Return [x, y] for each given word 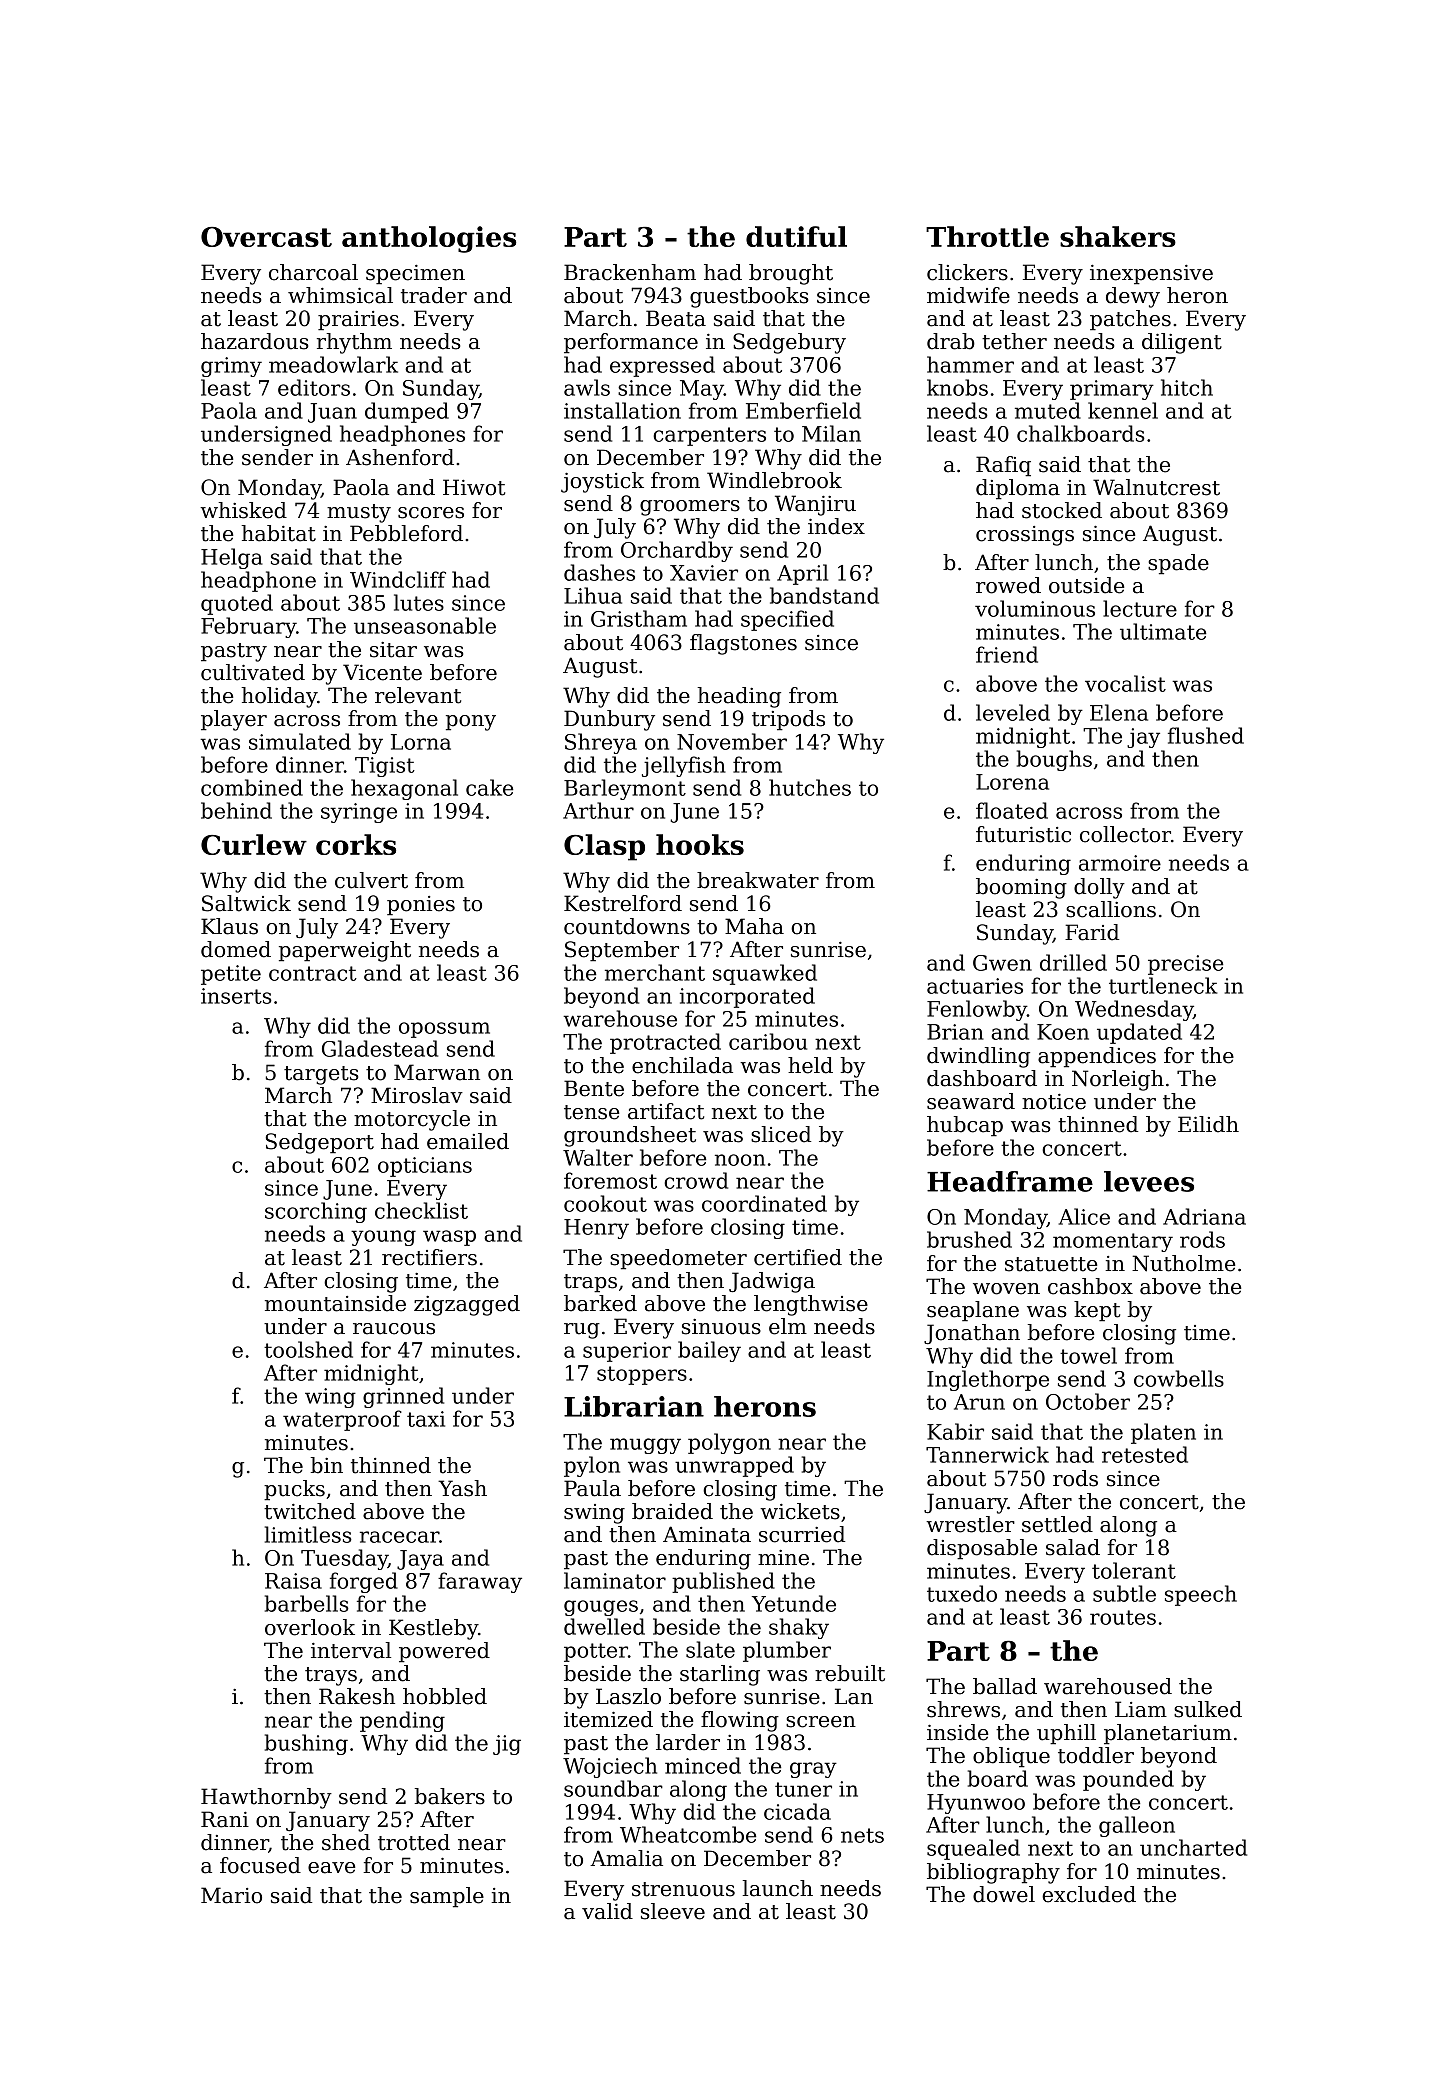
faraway [480, 1582]
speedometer [678, 1259]
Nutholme [1183, 1263]
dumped [407, 412]
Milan [831, 433]
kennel [1123, 410]
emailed [468, 1141]
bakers [450, 1796]
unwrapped [734, 1466]
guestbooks [749, 297]
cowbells [1179, 1378]
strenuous [683, 1889]
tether [1014, 341]
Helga [232, 558]
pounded [1128, 1780]
